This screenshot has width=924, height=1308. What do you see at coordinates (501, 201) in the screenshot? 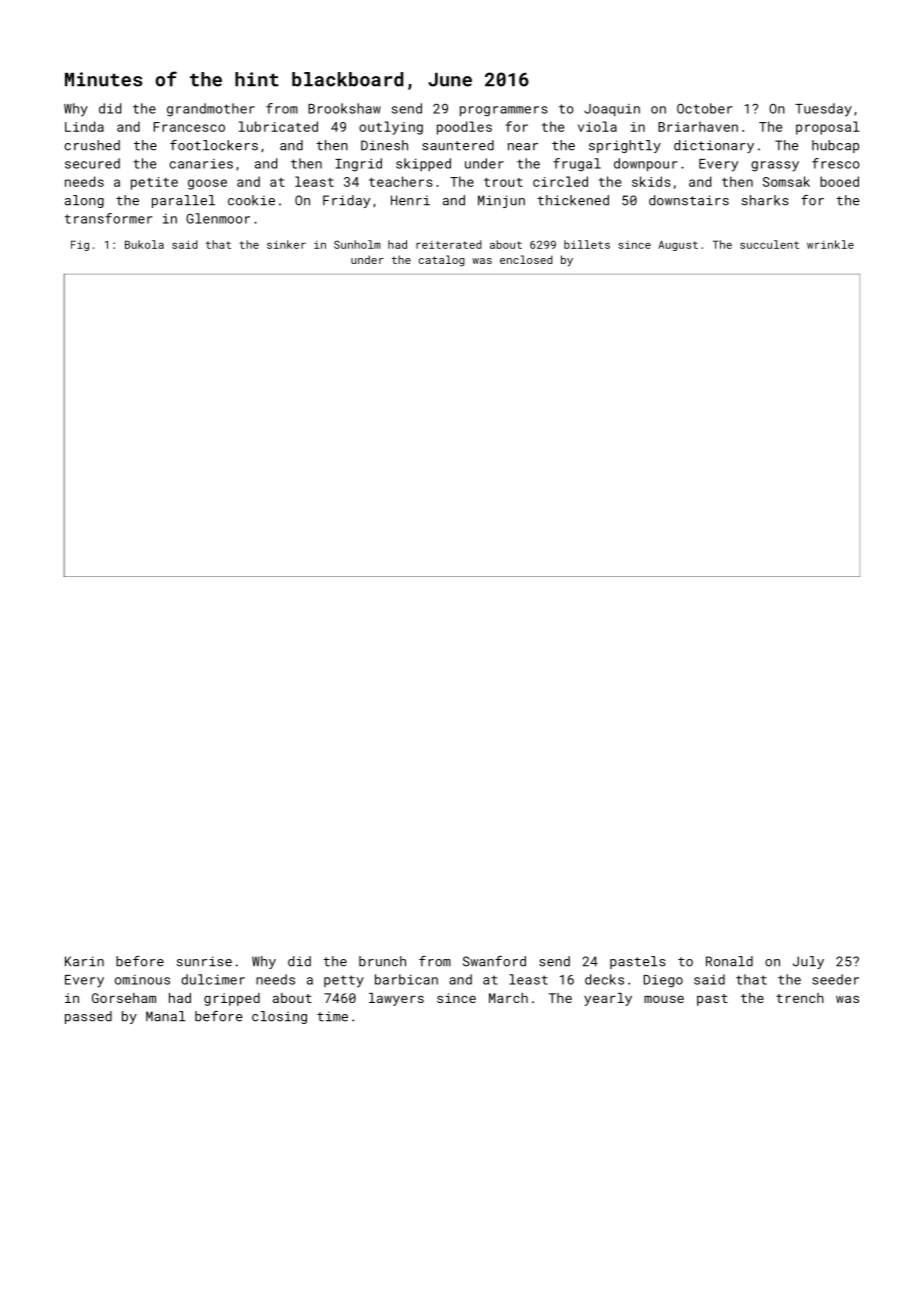
I see `Minjun` at bounding box center [501, 201].
